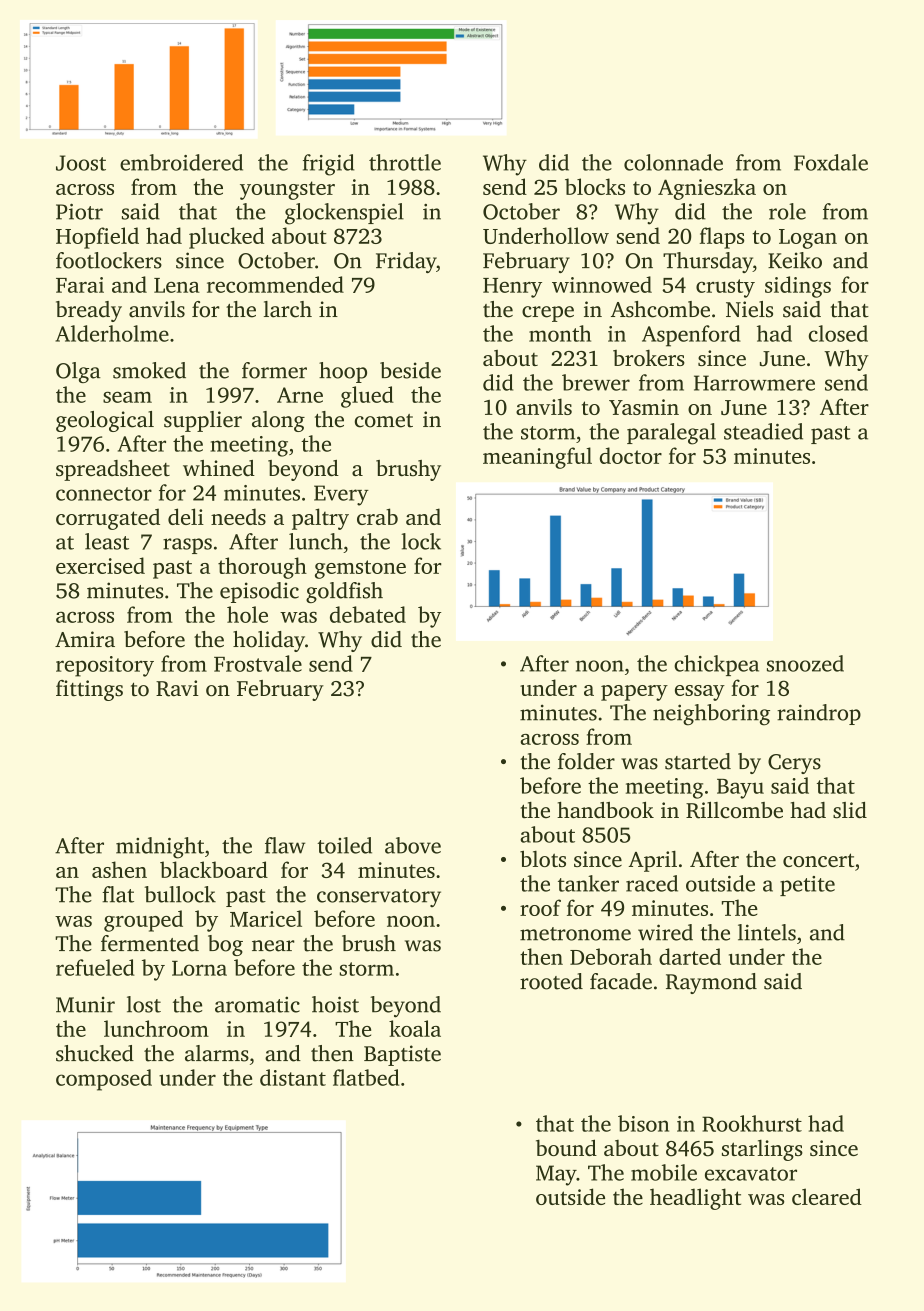 The height and width of the screenshot is (1311, 924). Describe the element at coordinates (707, 189) in the screenshot. I see `Agnieszka` at that location.
